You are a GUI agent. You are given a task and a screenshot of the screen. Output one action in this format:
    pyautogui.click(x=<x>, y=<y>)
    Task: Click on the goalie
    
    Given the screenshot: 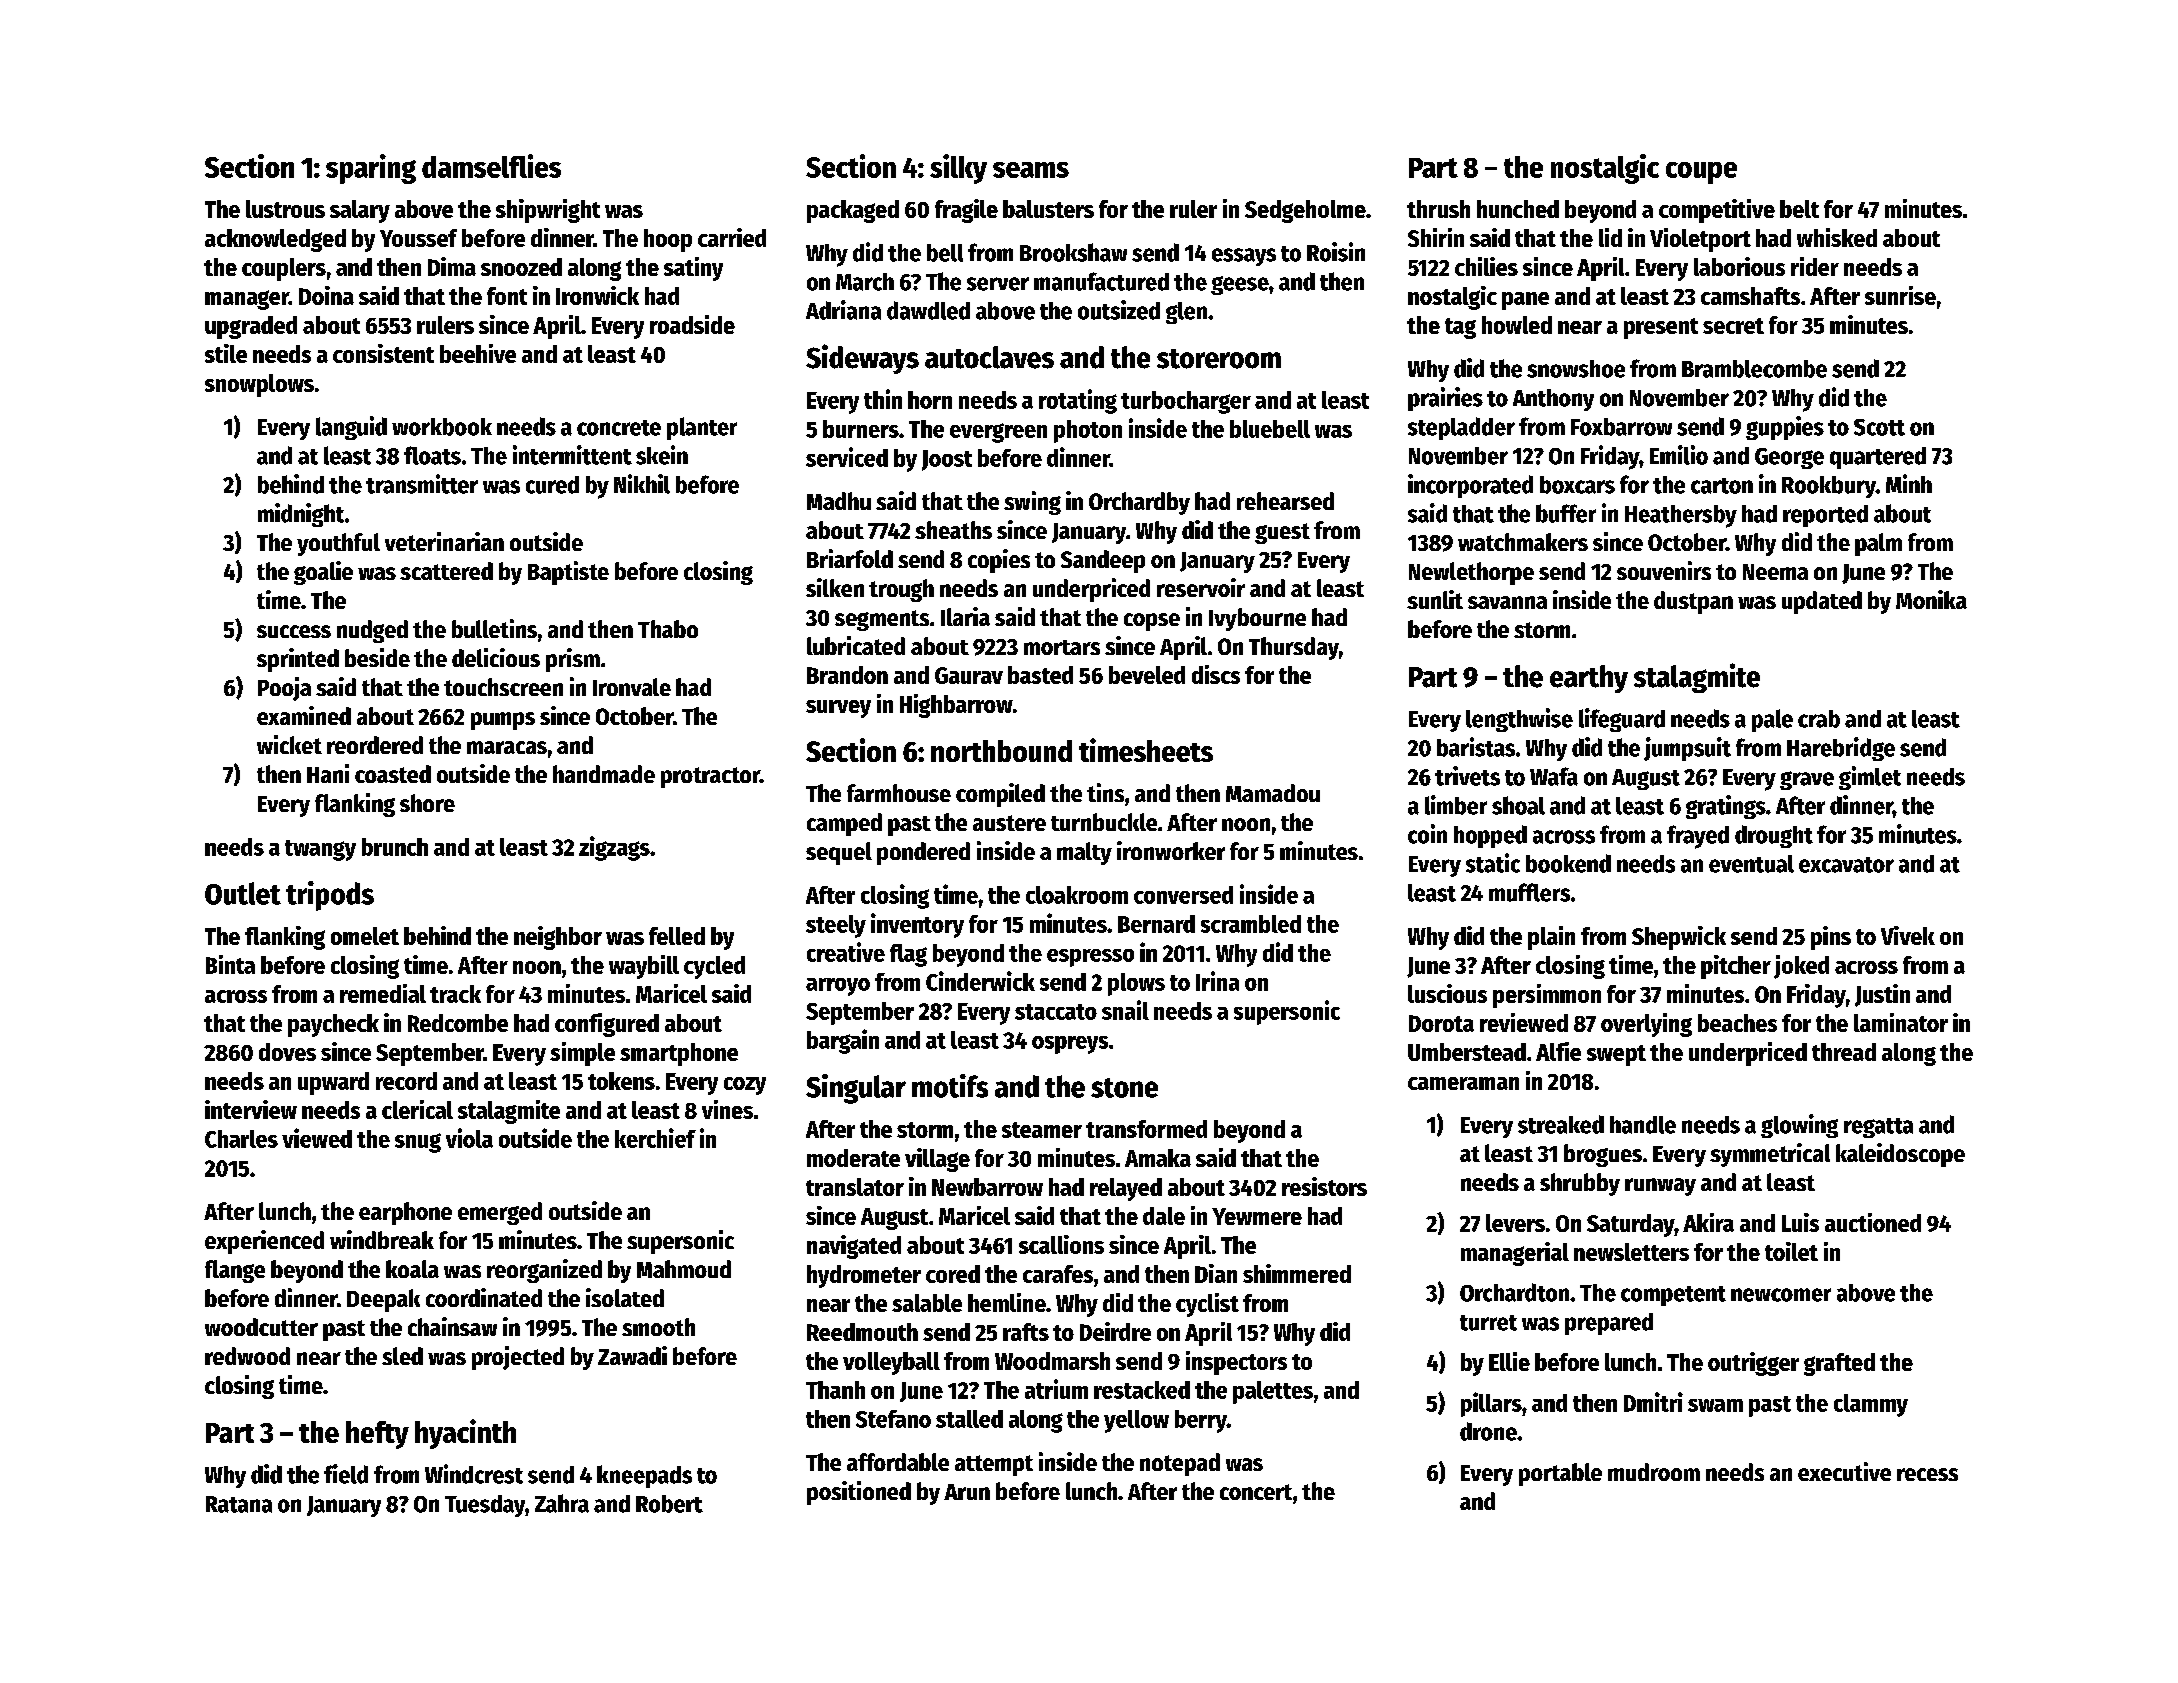 What is the action you would take?
    pyautogui.click(x=323, y=573)
